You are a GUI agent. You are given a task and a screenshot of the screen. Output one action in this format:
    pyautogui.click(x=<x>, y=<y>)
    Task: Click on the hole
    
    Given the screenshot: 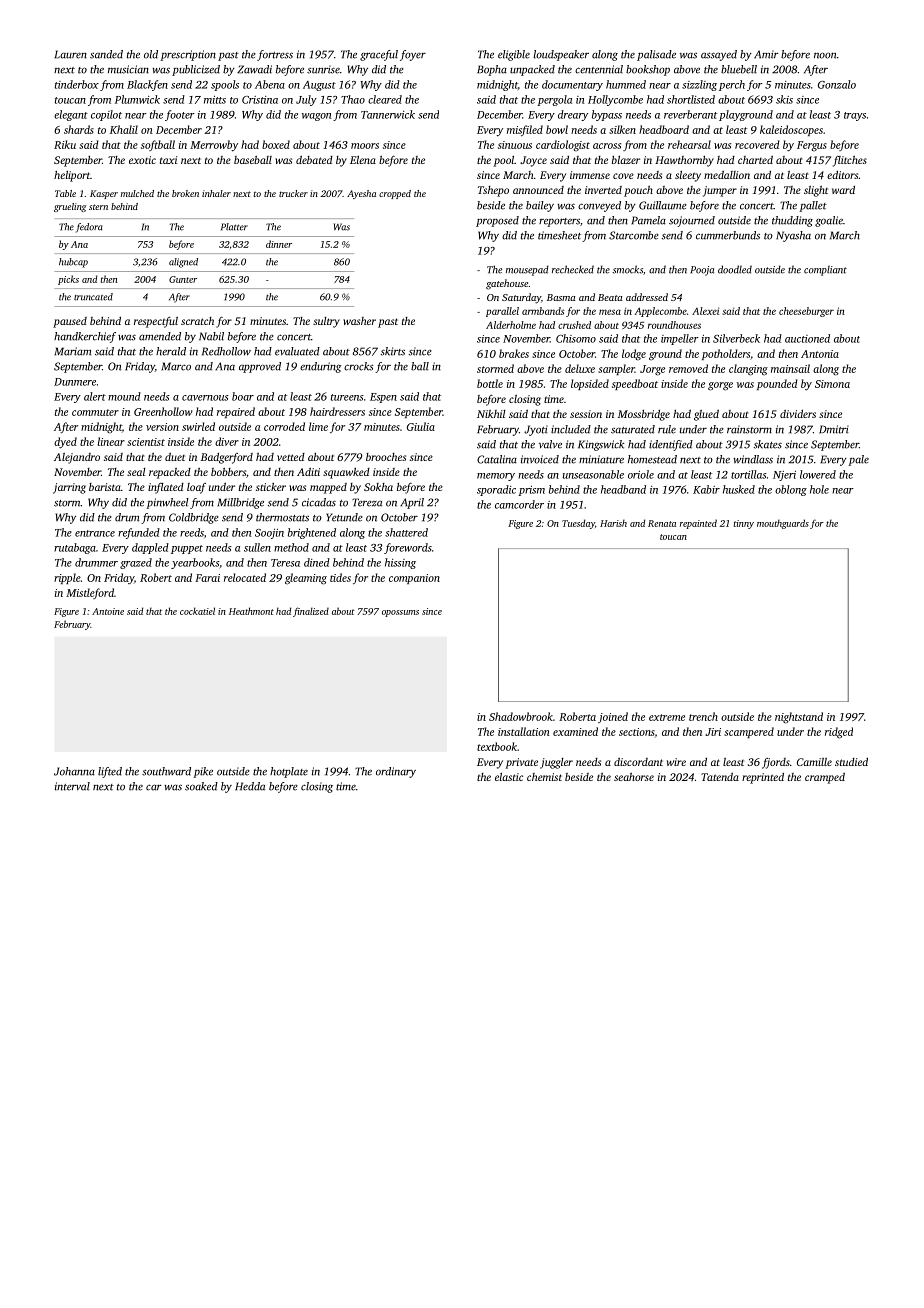 What is the action you would take?
    pyautogui.click(x=819, y=489)
